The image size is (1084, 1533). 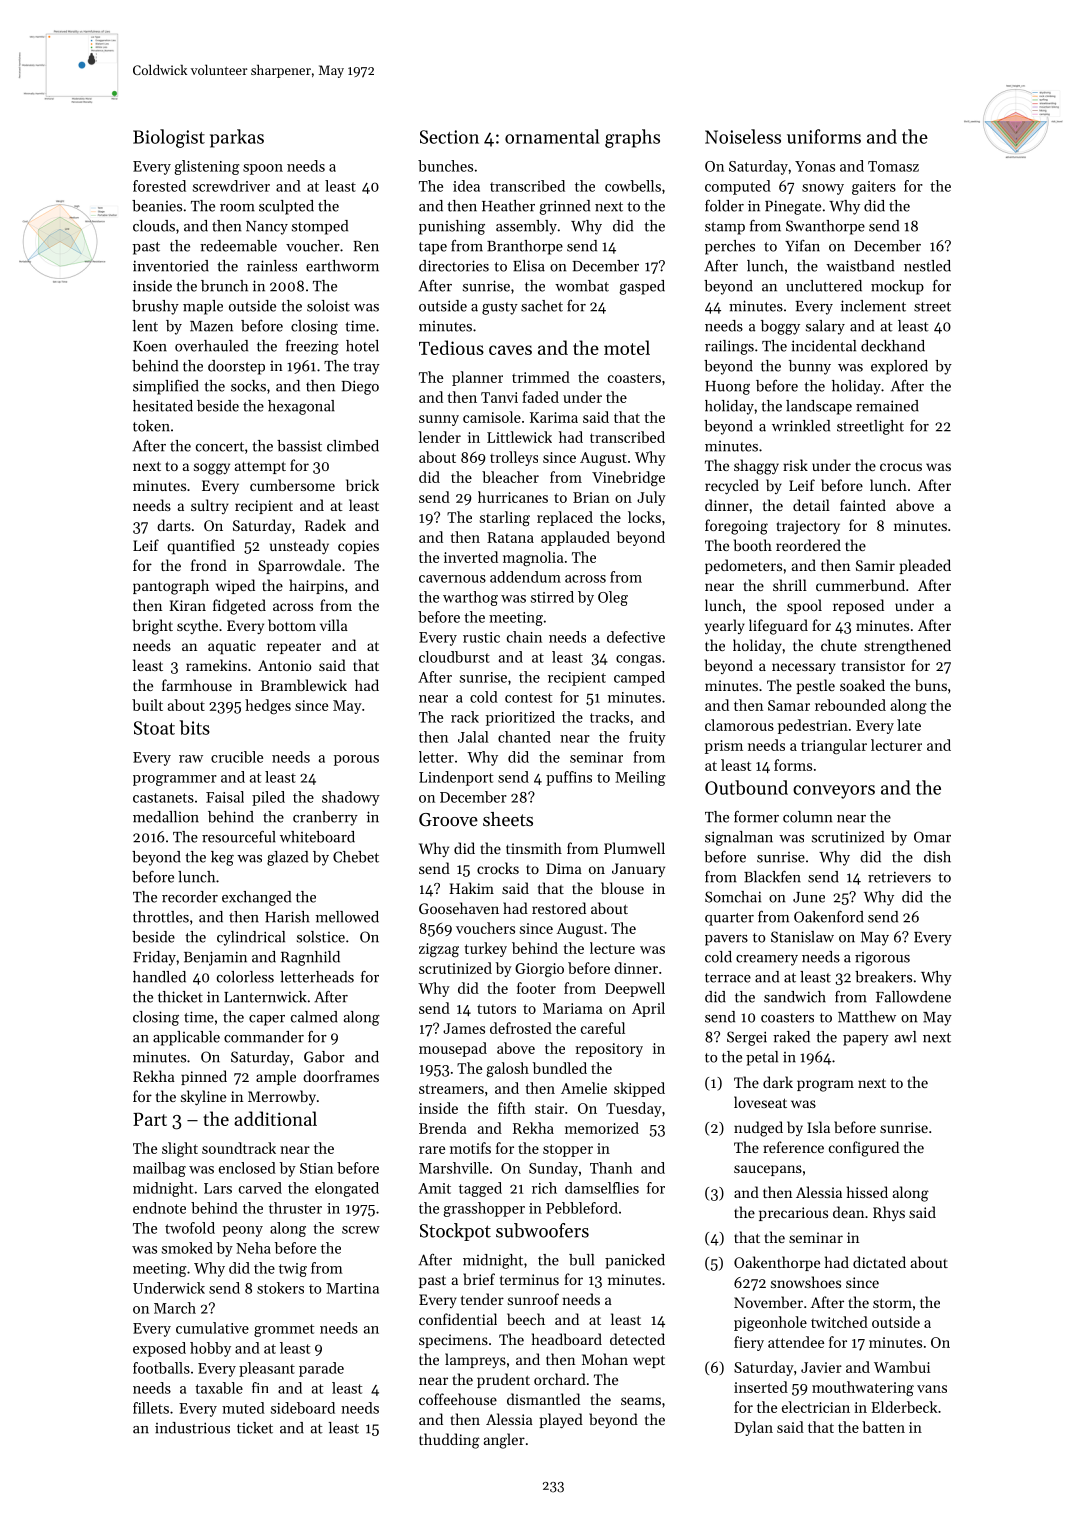 I want to click on ornamental, so click(x=552, y=136).
